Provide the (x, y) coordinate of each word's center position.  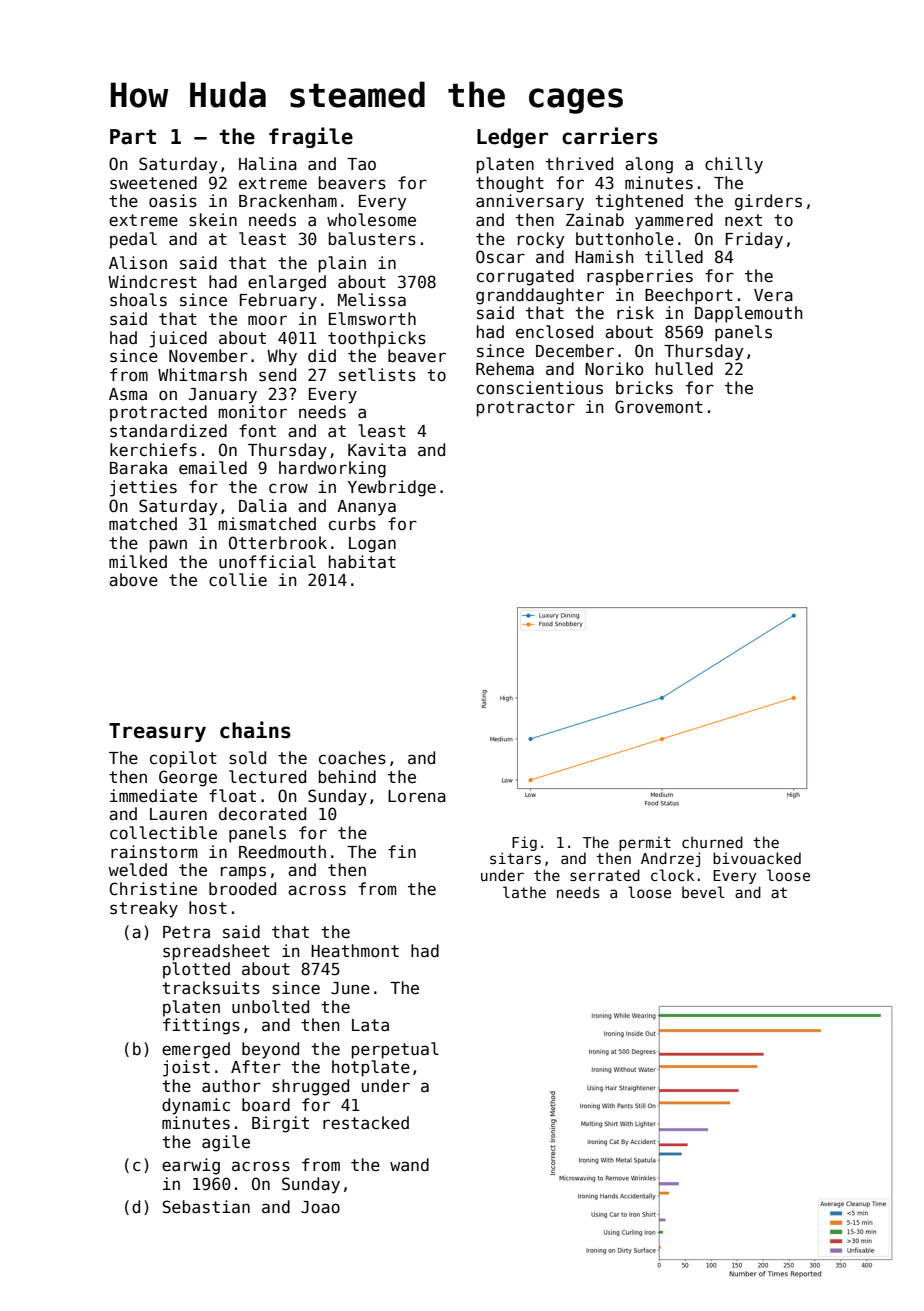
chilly (734, 165)
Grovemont (659, 407)
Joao (320, 1207)
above (133, 580)
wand (409, 1165)
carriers (610, 136)
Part (133, 137)
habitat (362, 562)
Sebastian (206, 1207)
